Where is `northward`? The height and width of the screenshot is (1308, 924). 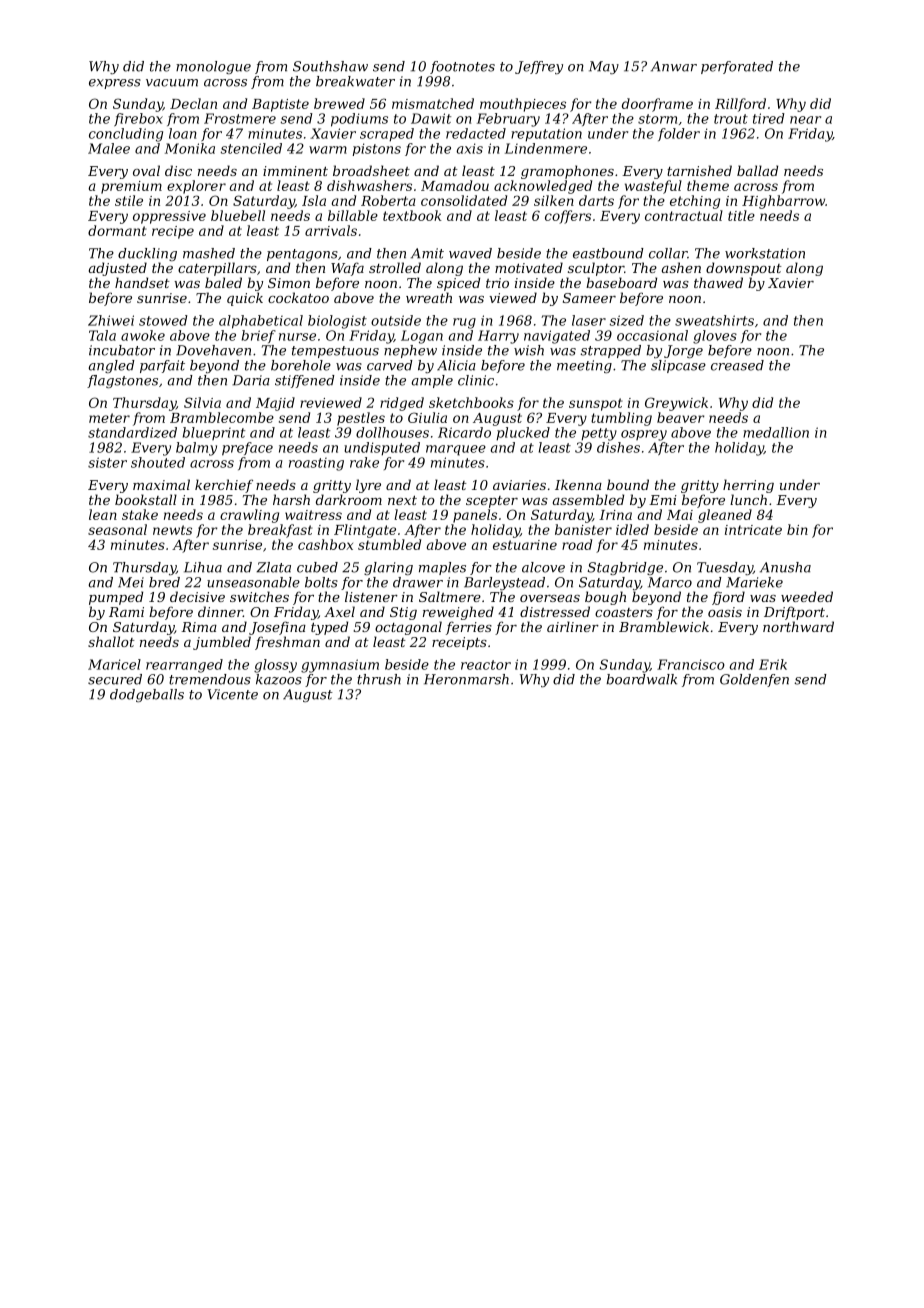
northward is located at coordinates (798, 626).
